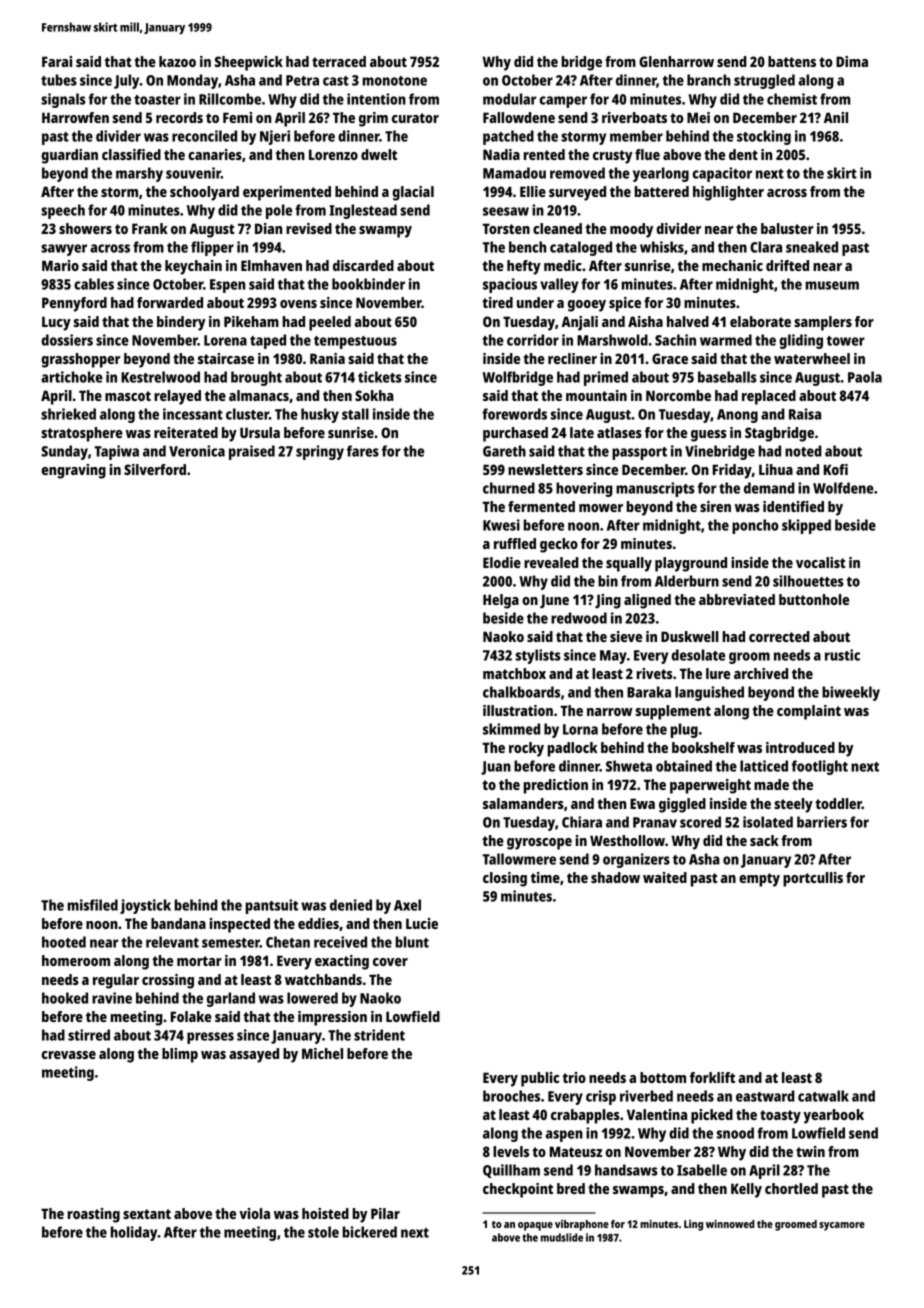 This screenshot has width=924, height=1308. I want to click on springy, so click(320, 452).
